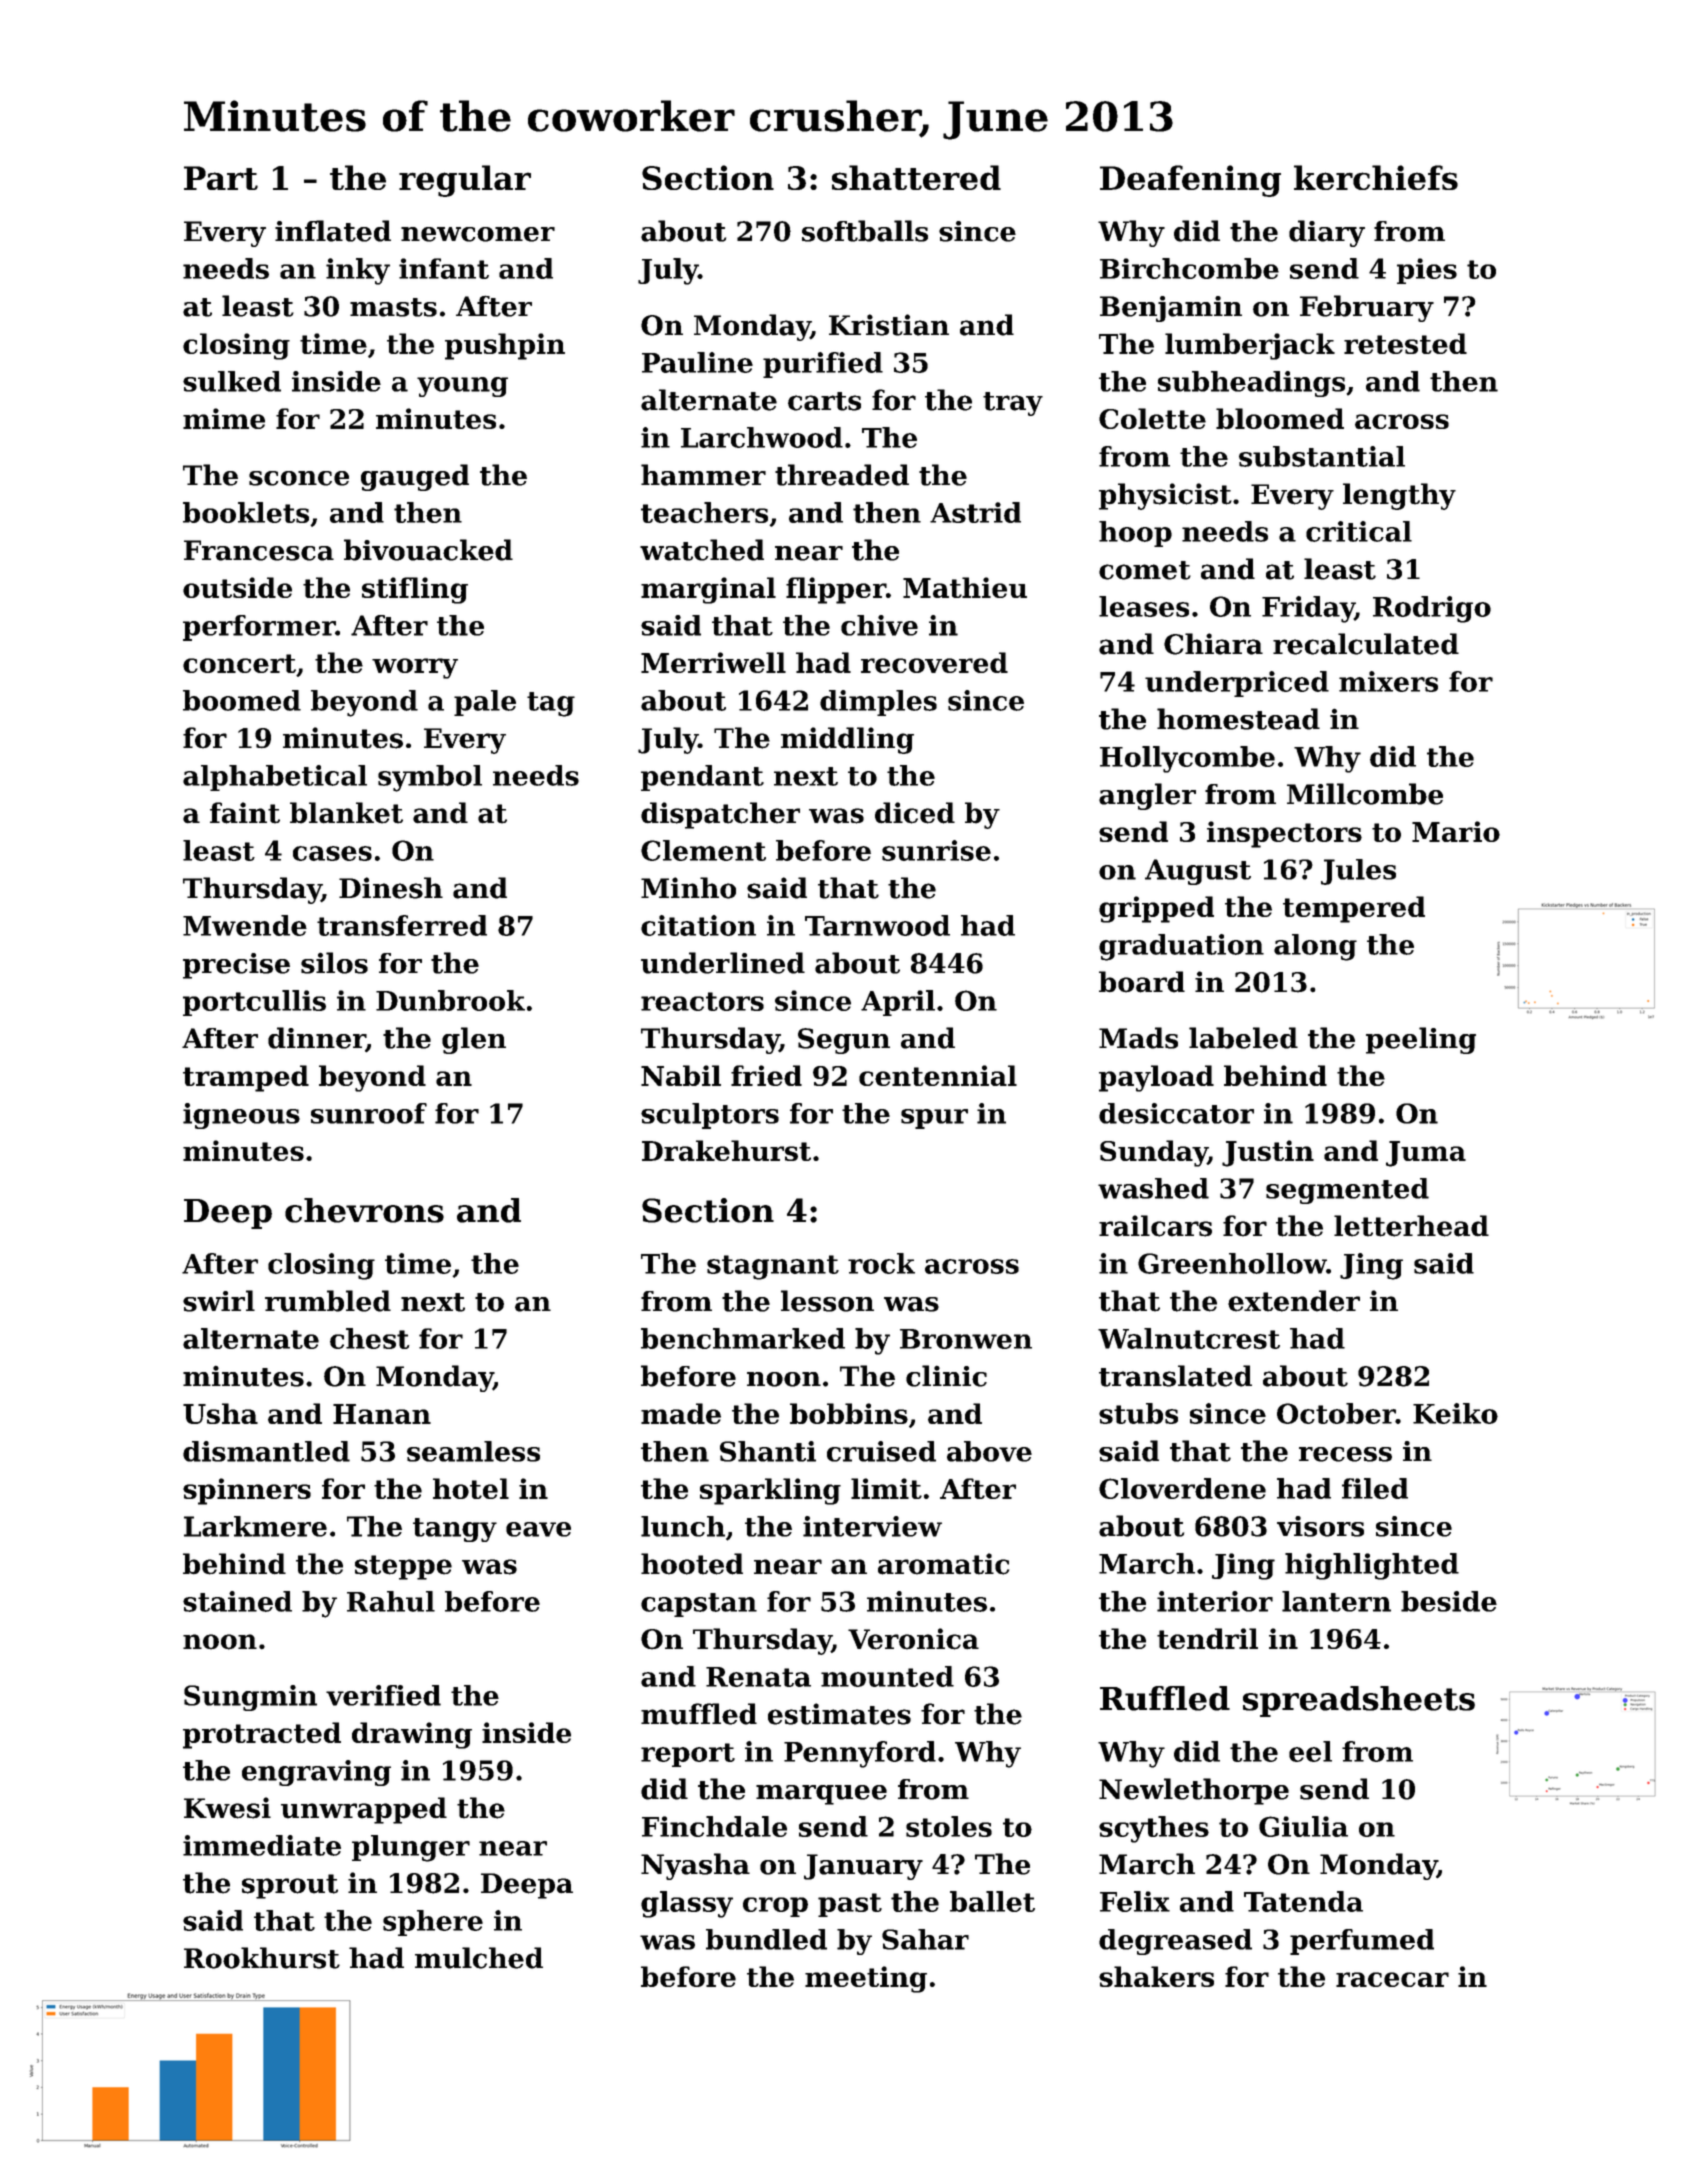 The height and width of the image is (2178, 1683). What do you see at coordinates (916, 177) in the image?
I see `shattered` at bounding box center [916, 177].
